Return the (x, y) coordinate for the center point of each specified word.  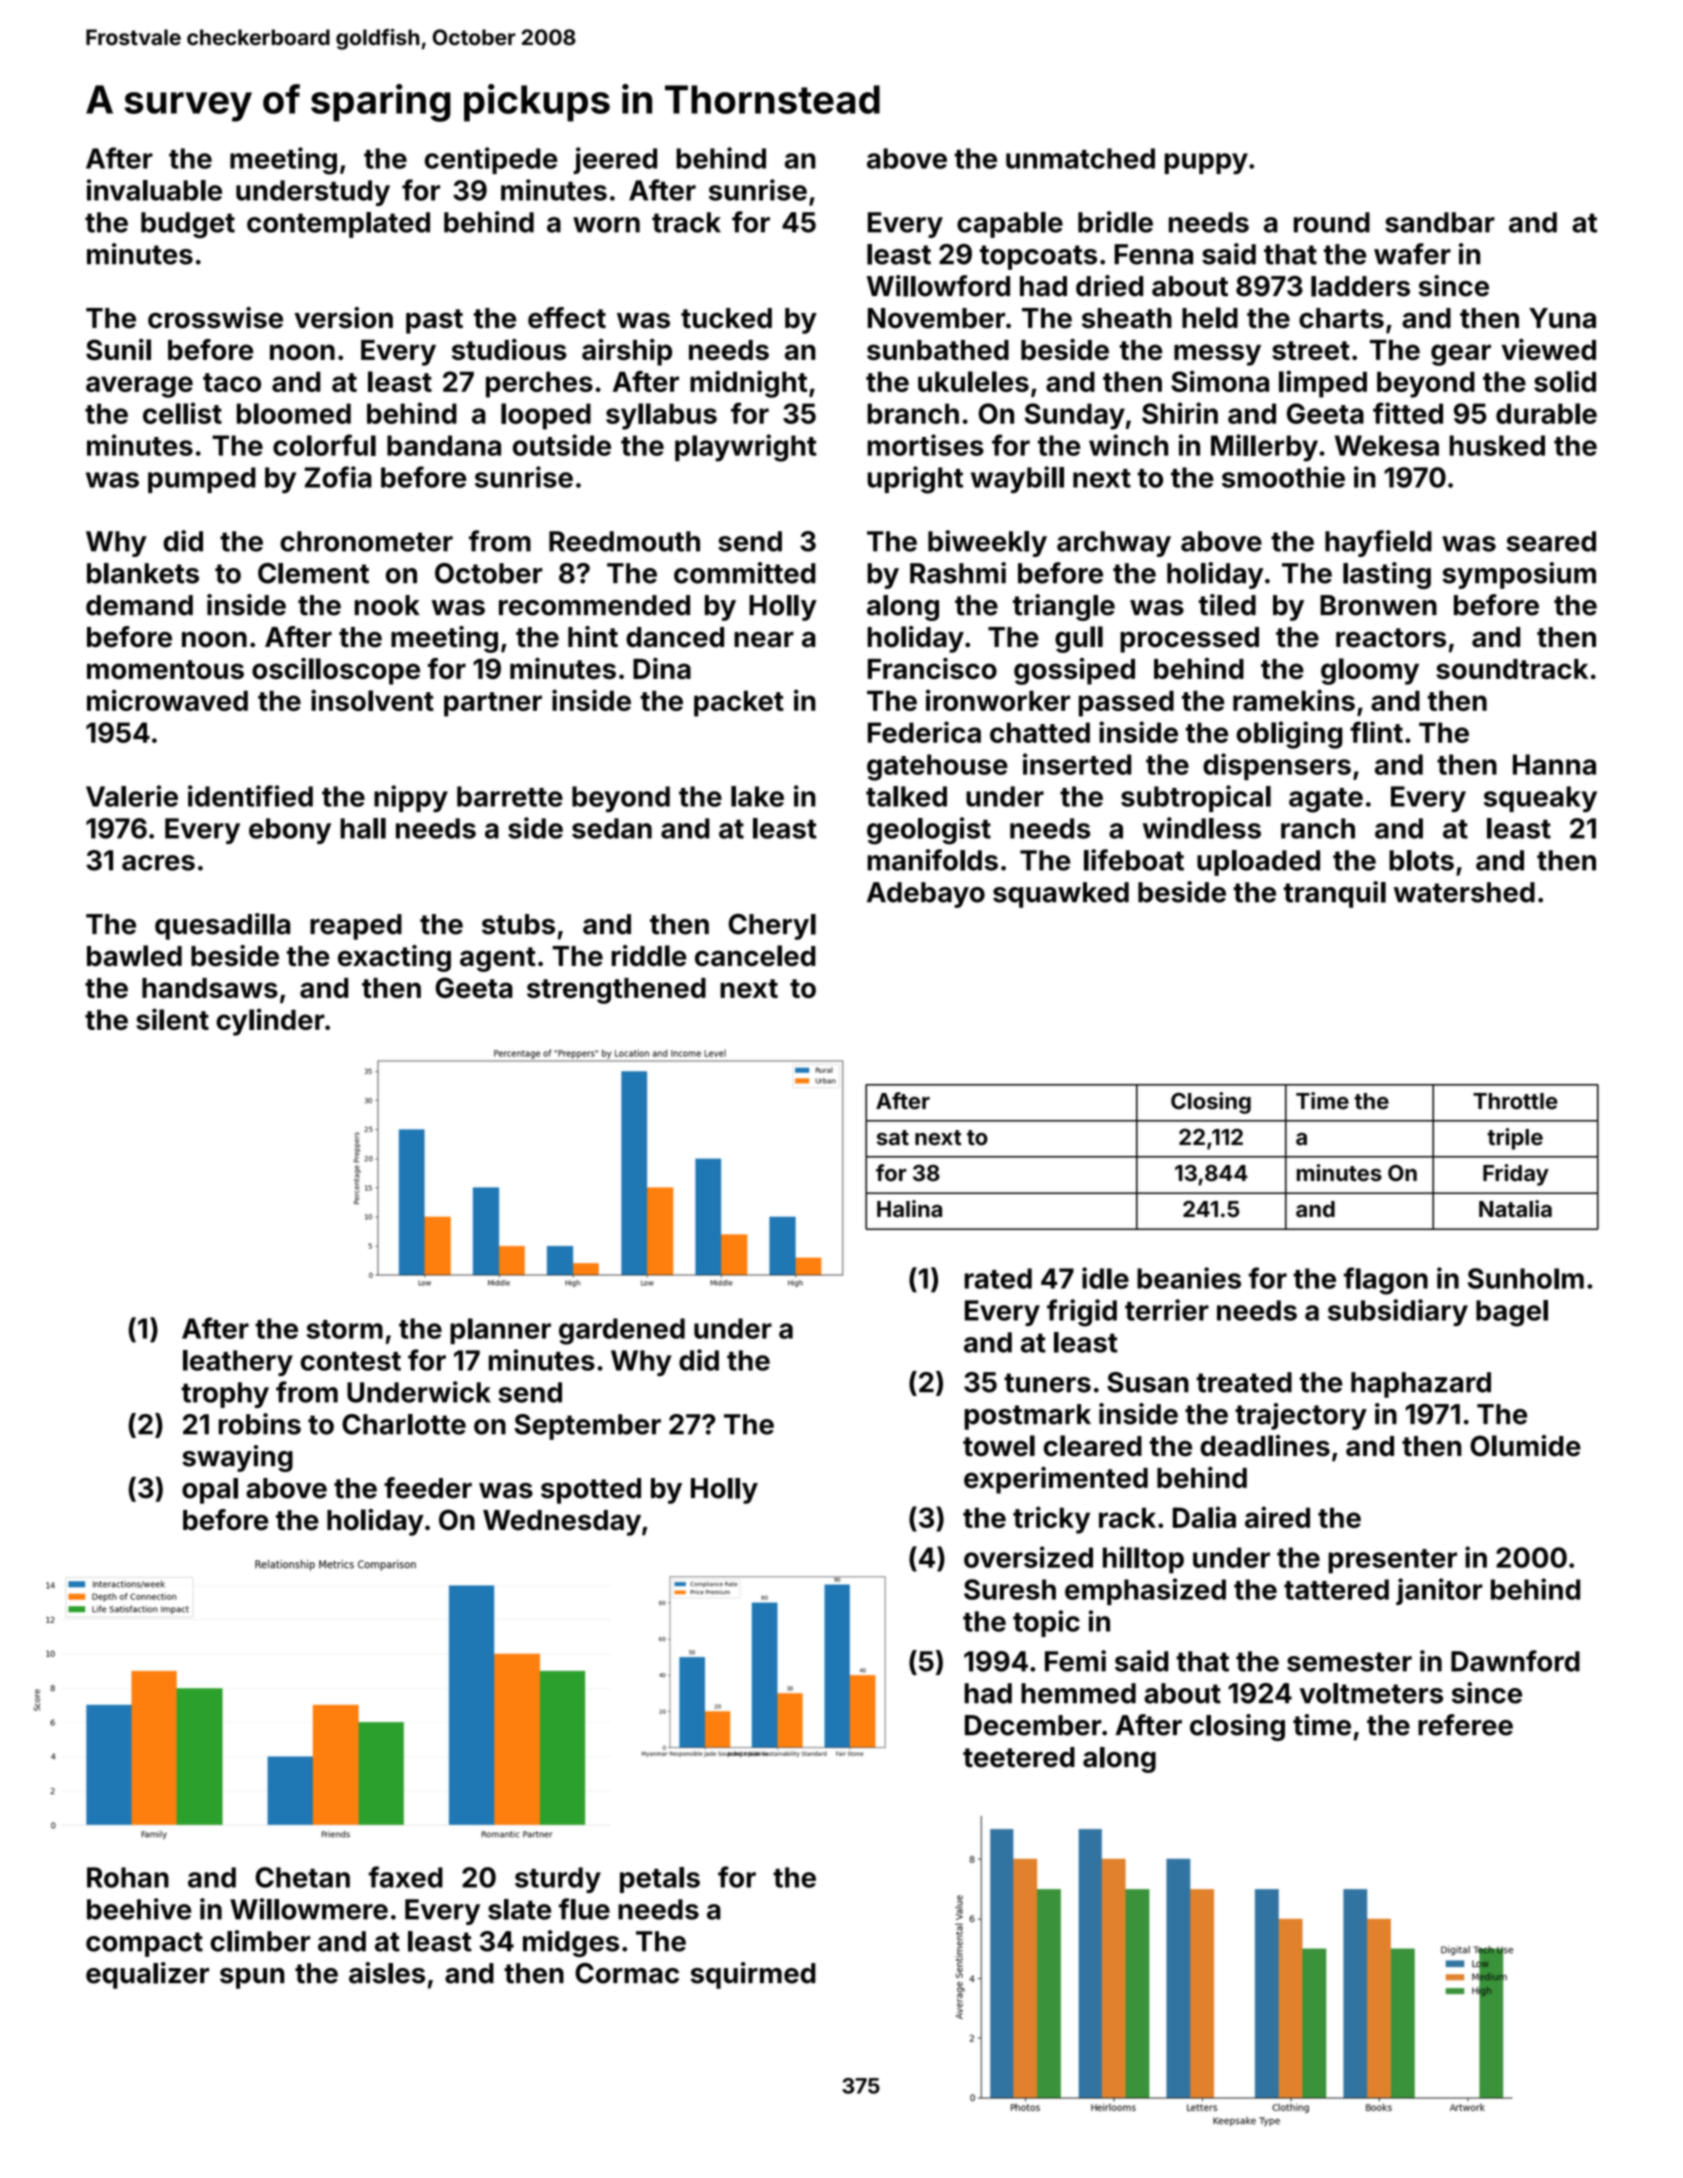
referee (1465, 1725)
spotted (591, 1491)
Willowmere (309, 1909)
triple (1515, 1139)
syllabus (661, 416)
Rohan (128, 1877)
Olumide (1525, 1446)
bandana (444, 445)
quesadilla (222, 926)
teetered (1019, 1757)
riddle (649, 956)
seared (1551, 541)
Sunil (118, 349)
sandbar (1440, 222)
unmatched (1080, 158)
